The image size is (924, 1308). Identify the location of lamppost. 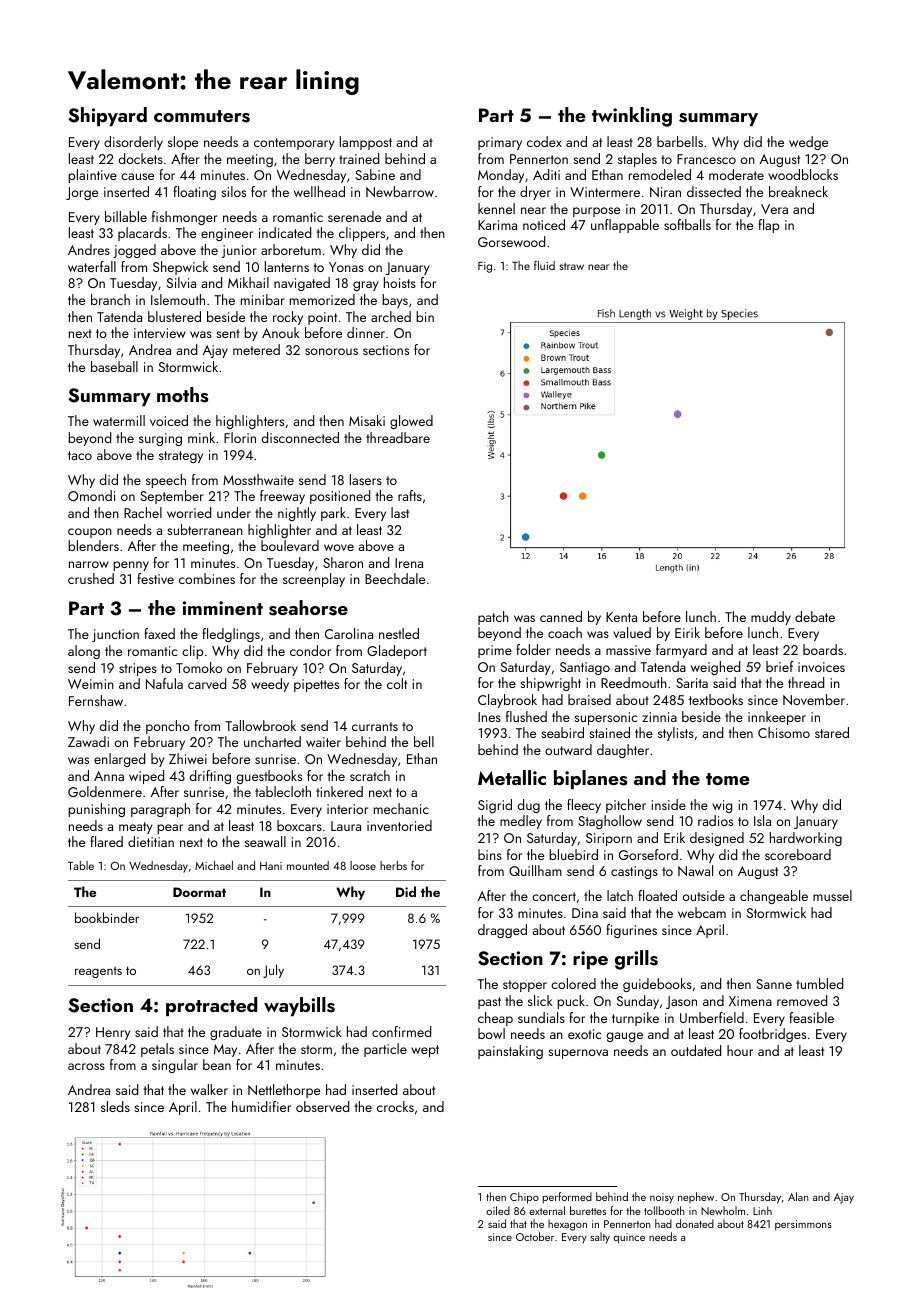
(366, 143).
